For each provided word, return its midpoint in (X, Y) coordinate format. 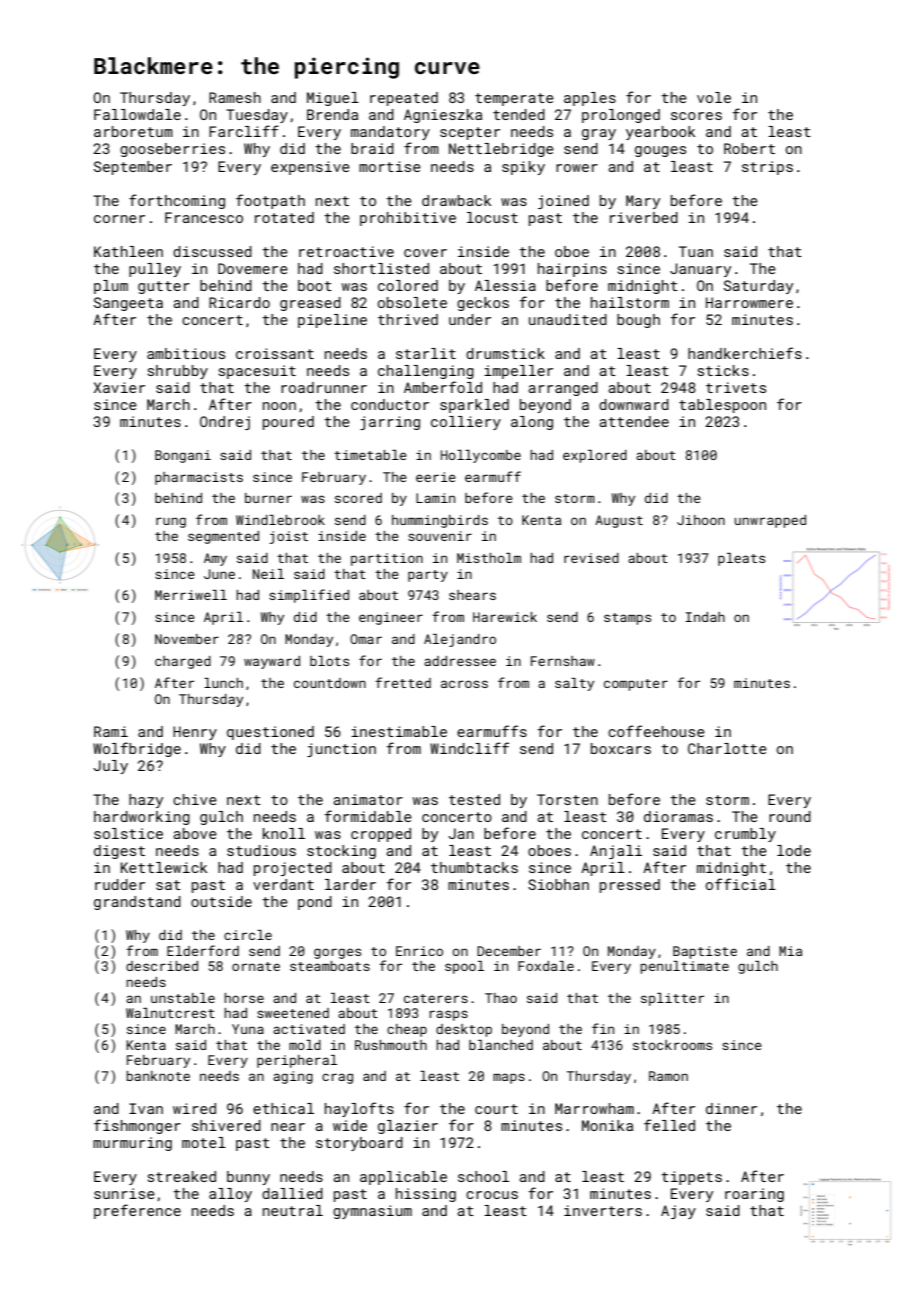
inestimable (399, 731)
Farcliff (244, 131)
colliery (466, 423)
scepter (470, 133)
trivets (736, 387)
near (288, 1127)
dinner (731, 1108)
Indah (705, 617)
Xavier (119, 387)
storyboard (359, 1144)
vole (714, 97)
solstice (128, 833)
